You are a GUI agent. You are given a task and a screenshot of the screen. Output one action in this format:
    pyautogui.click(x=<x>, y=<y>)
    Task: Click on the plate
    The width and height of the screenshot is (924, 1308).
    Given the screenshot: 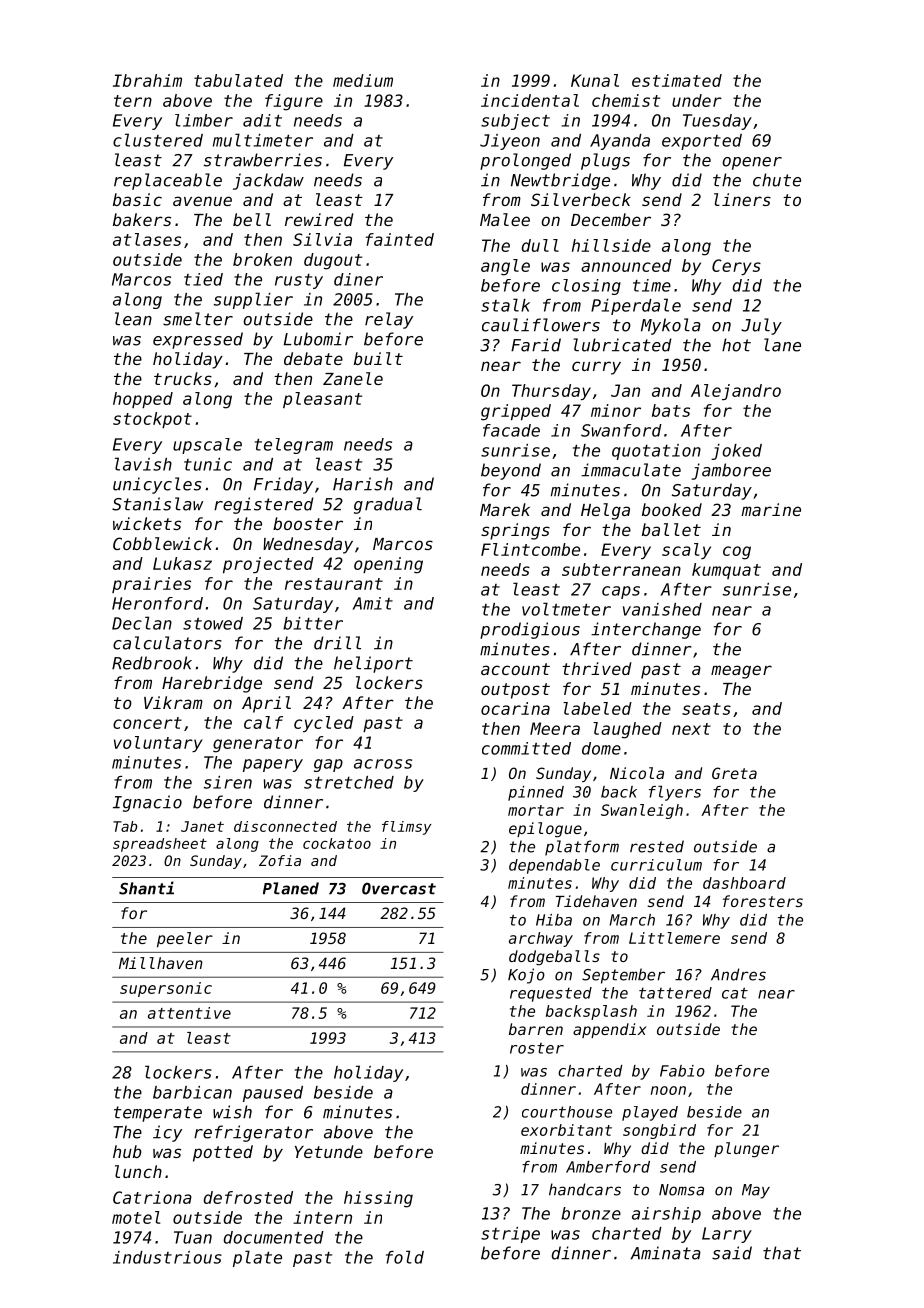 What is the action you would take?
    pyautogui.click(x=257, y=1258)
